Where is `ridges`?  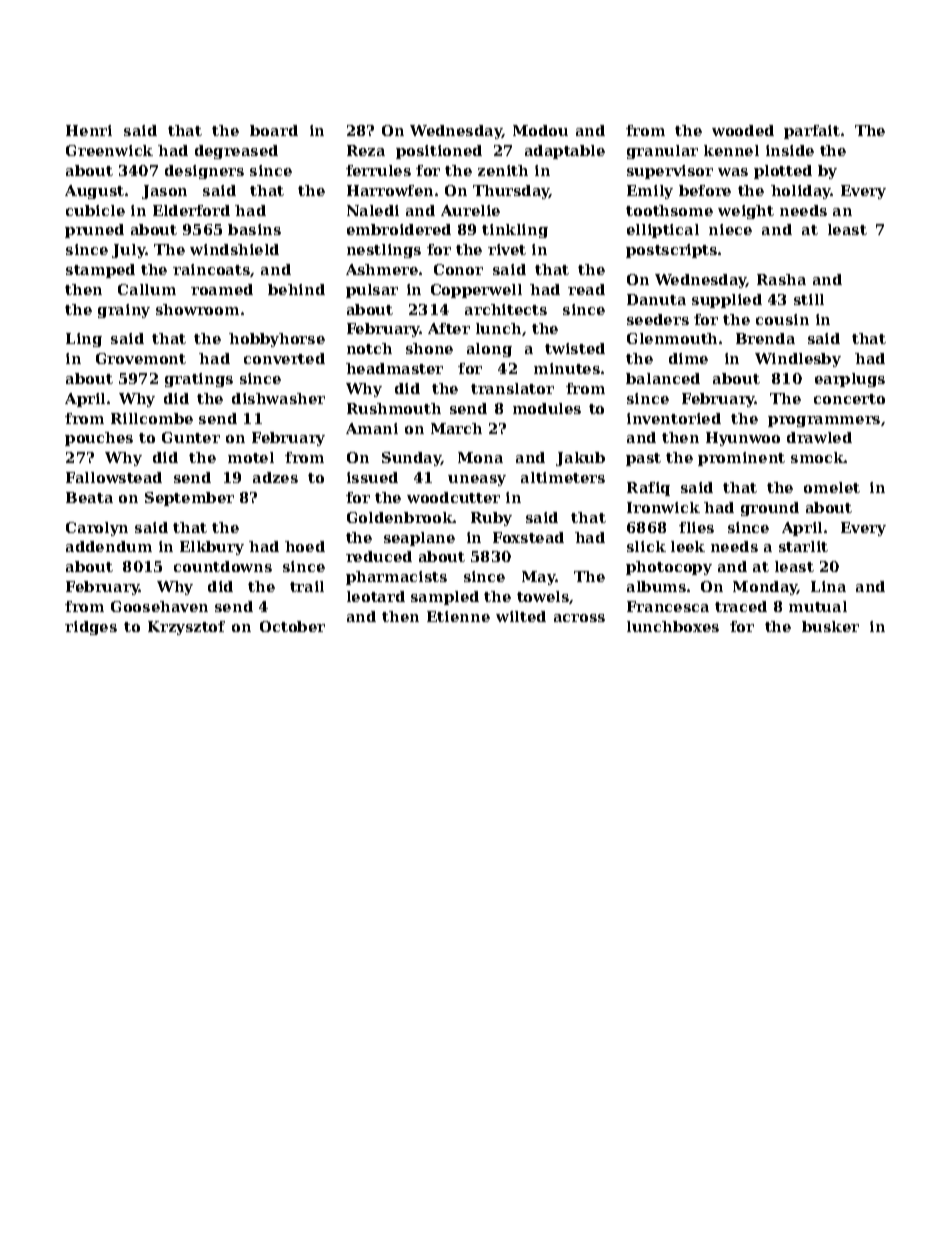 ridges is located at coordinates (91, 628).
